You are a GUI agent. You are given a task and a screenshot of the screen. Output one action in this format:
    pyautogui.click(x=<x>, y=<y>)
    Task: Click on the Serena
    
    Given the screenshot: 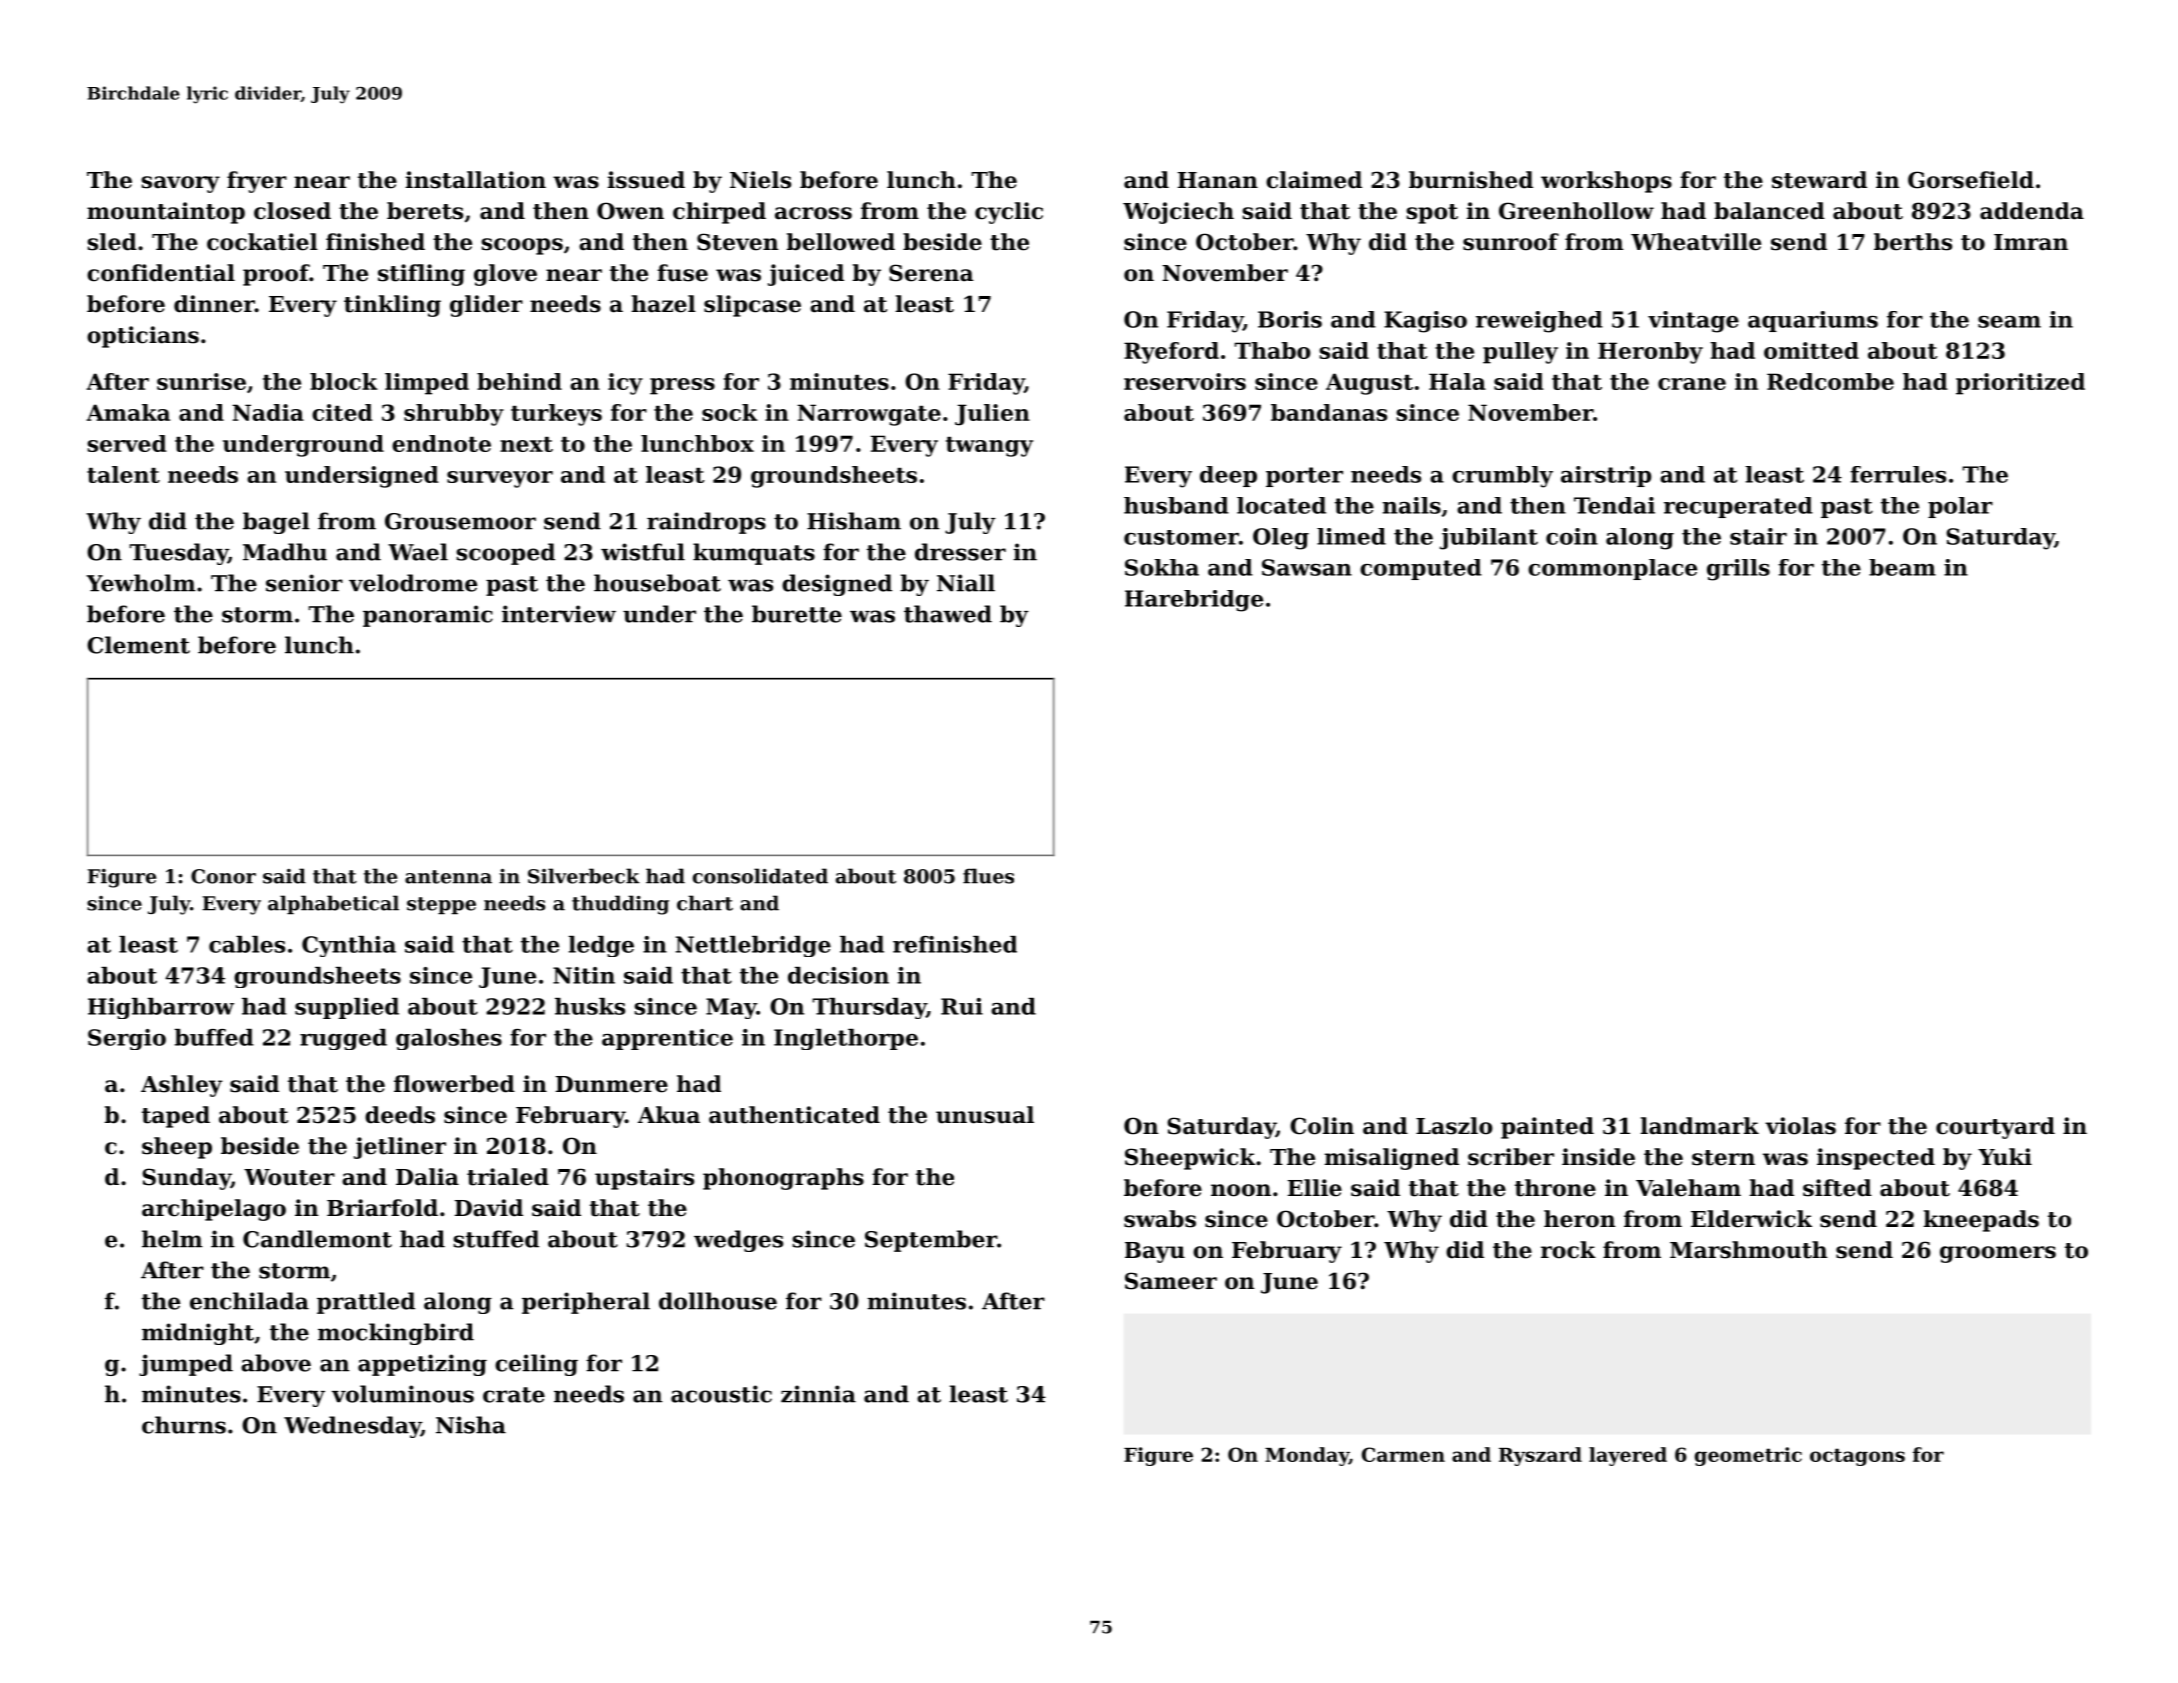 What is the action you would take?
    pyautogui.click(x=931, y=273)
